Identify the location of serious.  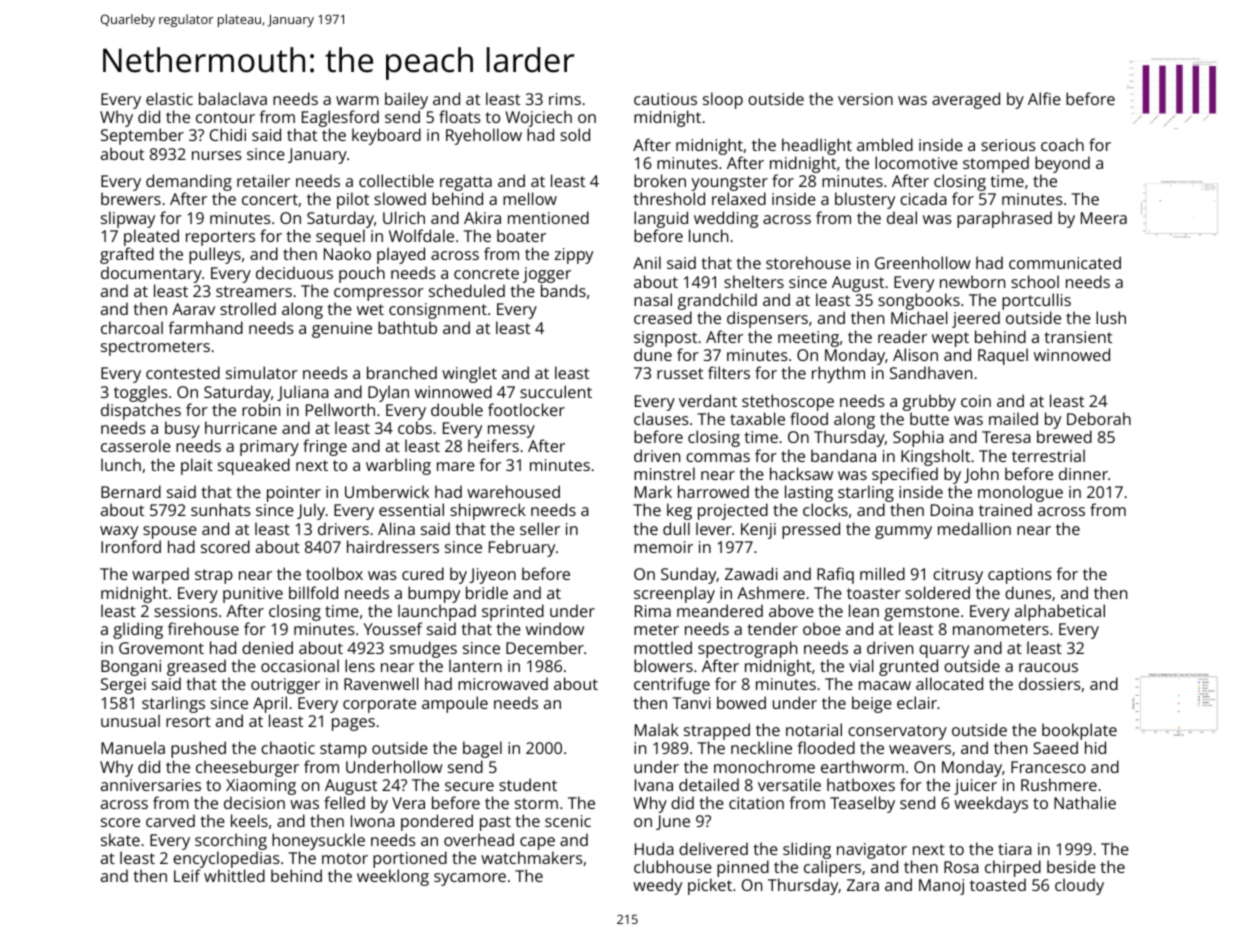
(1008, 145).
